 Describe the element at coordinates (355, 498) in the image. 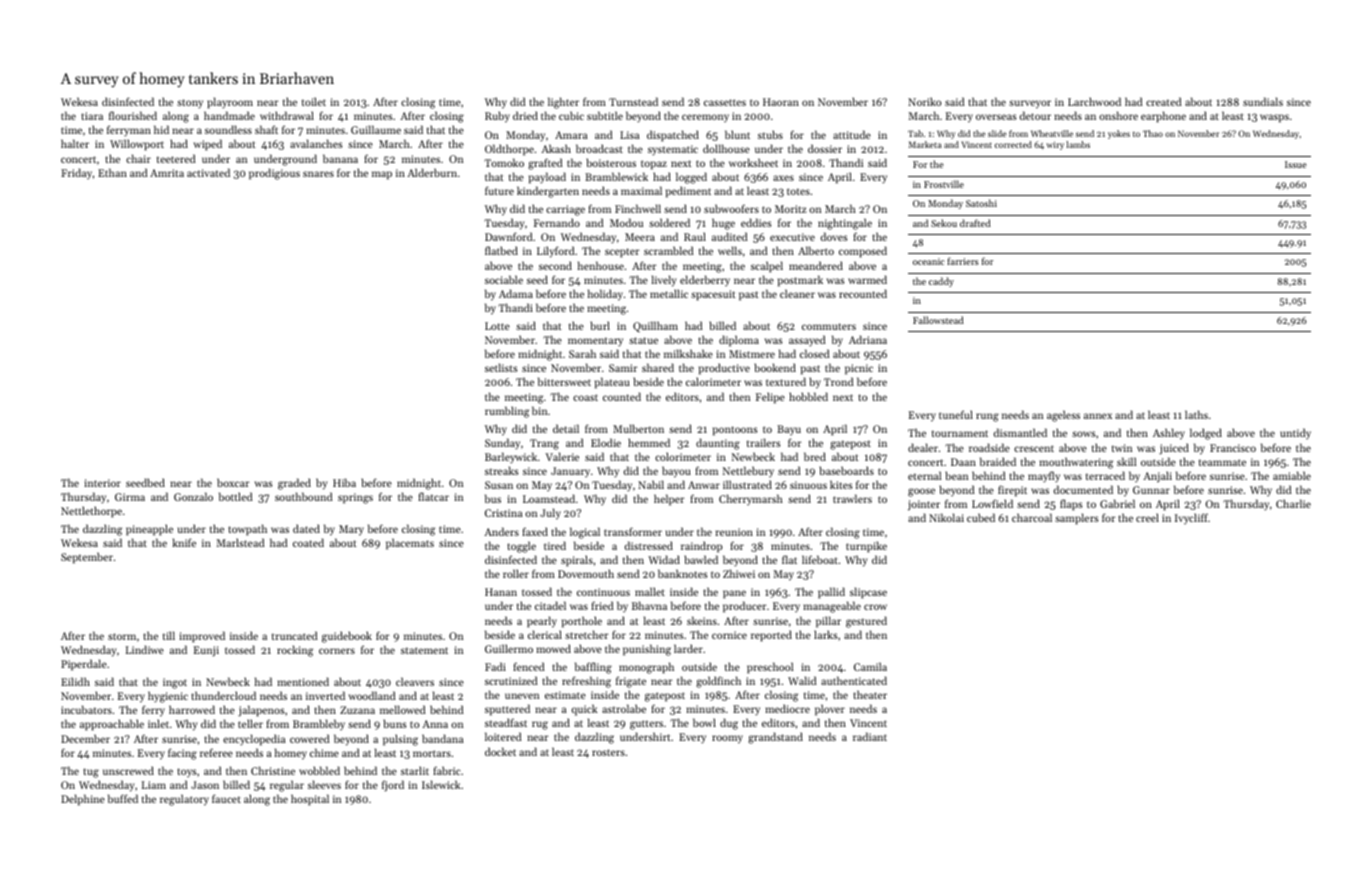

I see `springs` at that location.
